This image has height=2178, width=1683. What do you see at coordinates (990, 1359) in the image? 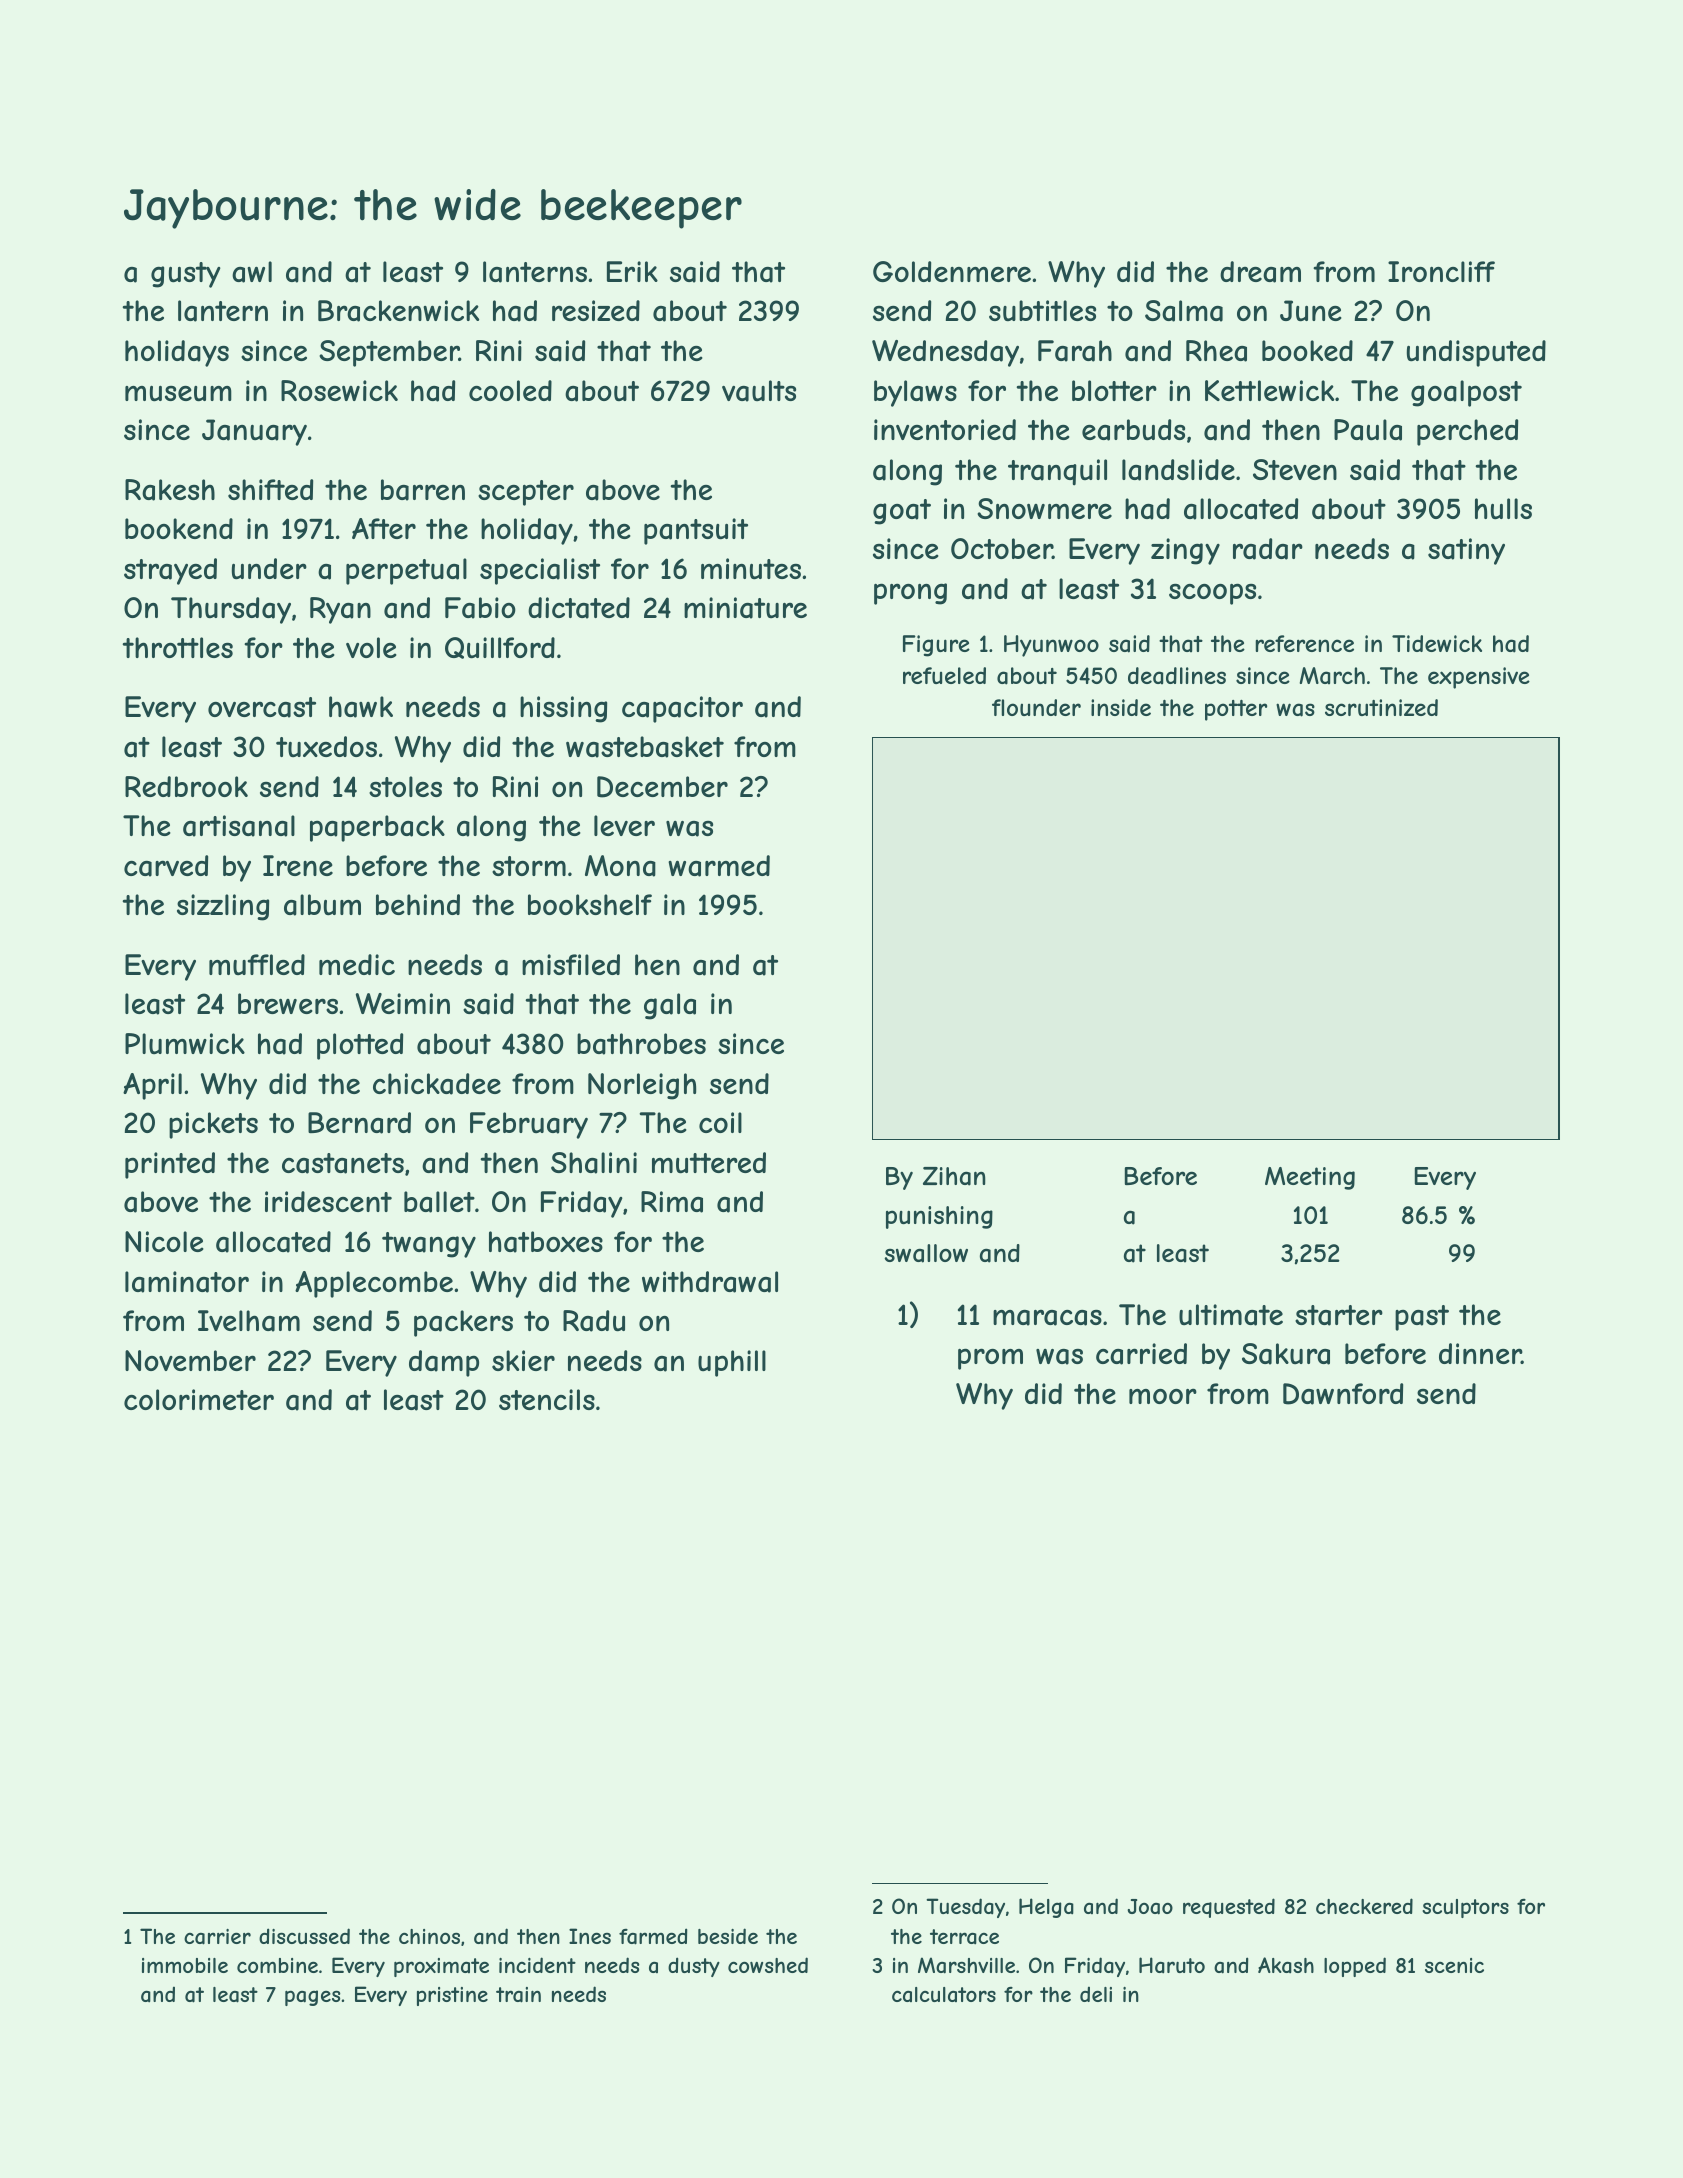
I see `prom` at bounding box center [990, 1359].
